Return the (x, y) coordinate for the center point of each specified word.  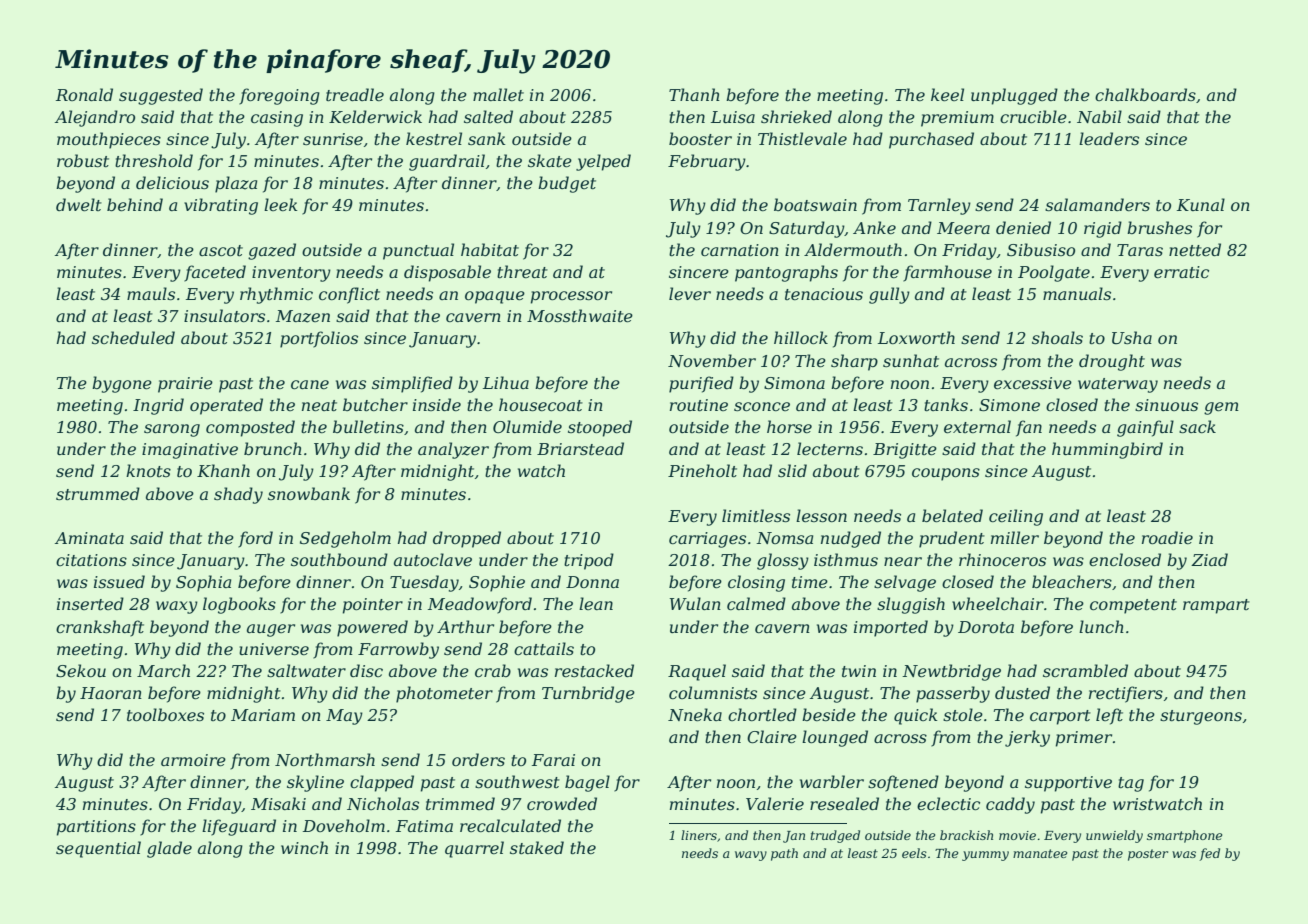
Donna (592, 582)
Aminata (89, 538)
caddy (1010, 805)
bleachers (1072, 581)
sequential (98, 849)
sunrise (333, 139)
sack (1197, 426)
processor (571, 297)
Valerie (775, 803)
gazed (272, 251)
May (344, 717)
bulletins (368, 426)
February (707, 162)
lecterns (830, 448)
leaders (1109, 138)
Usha (1132, 337)
